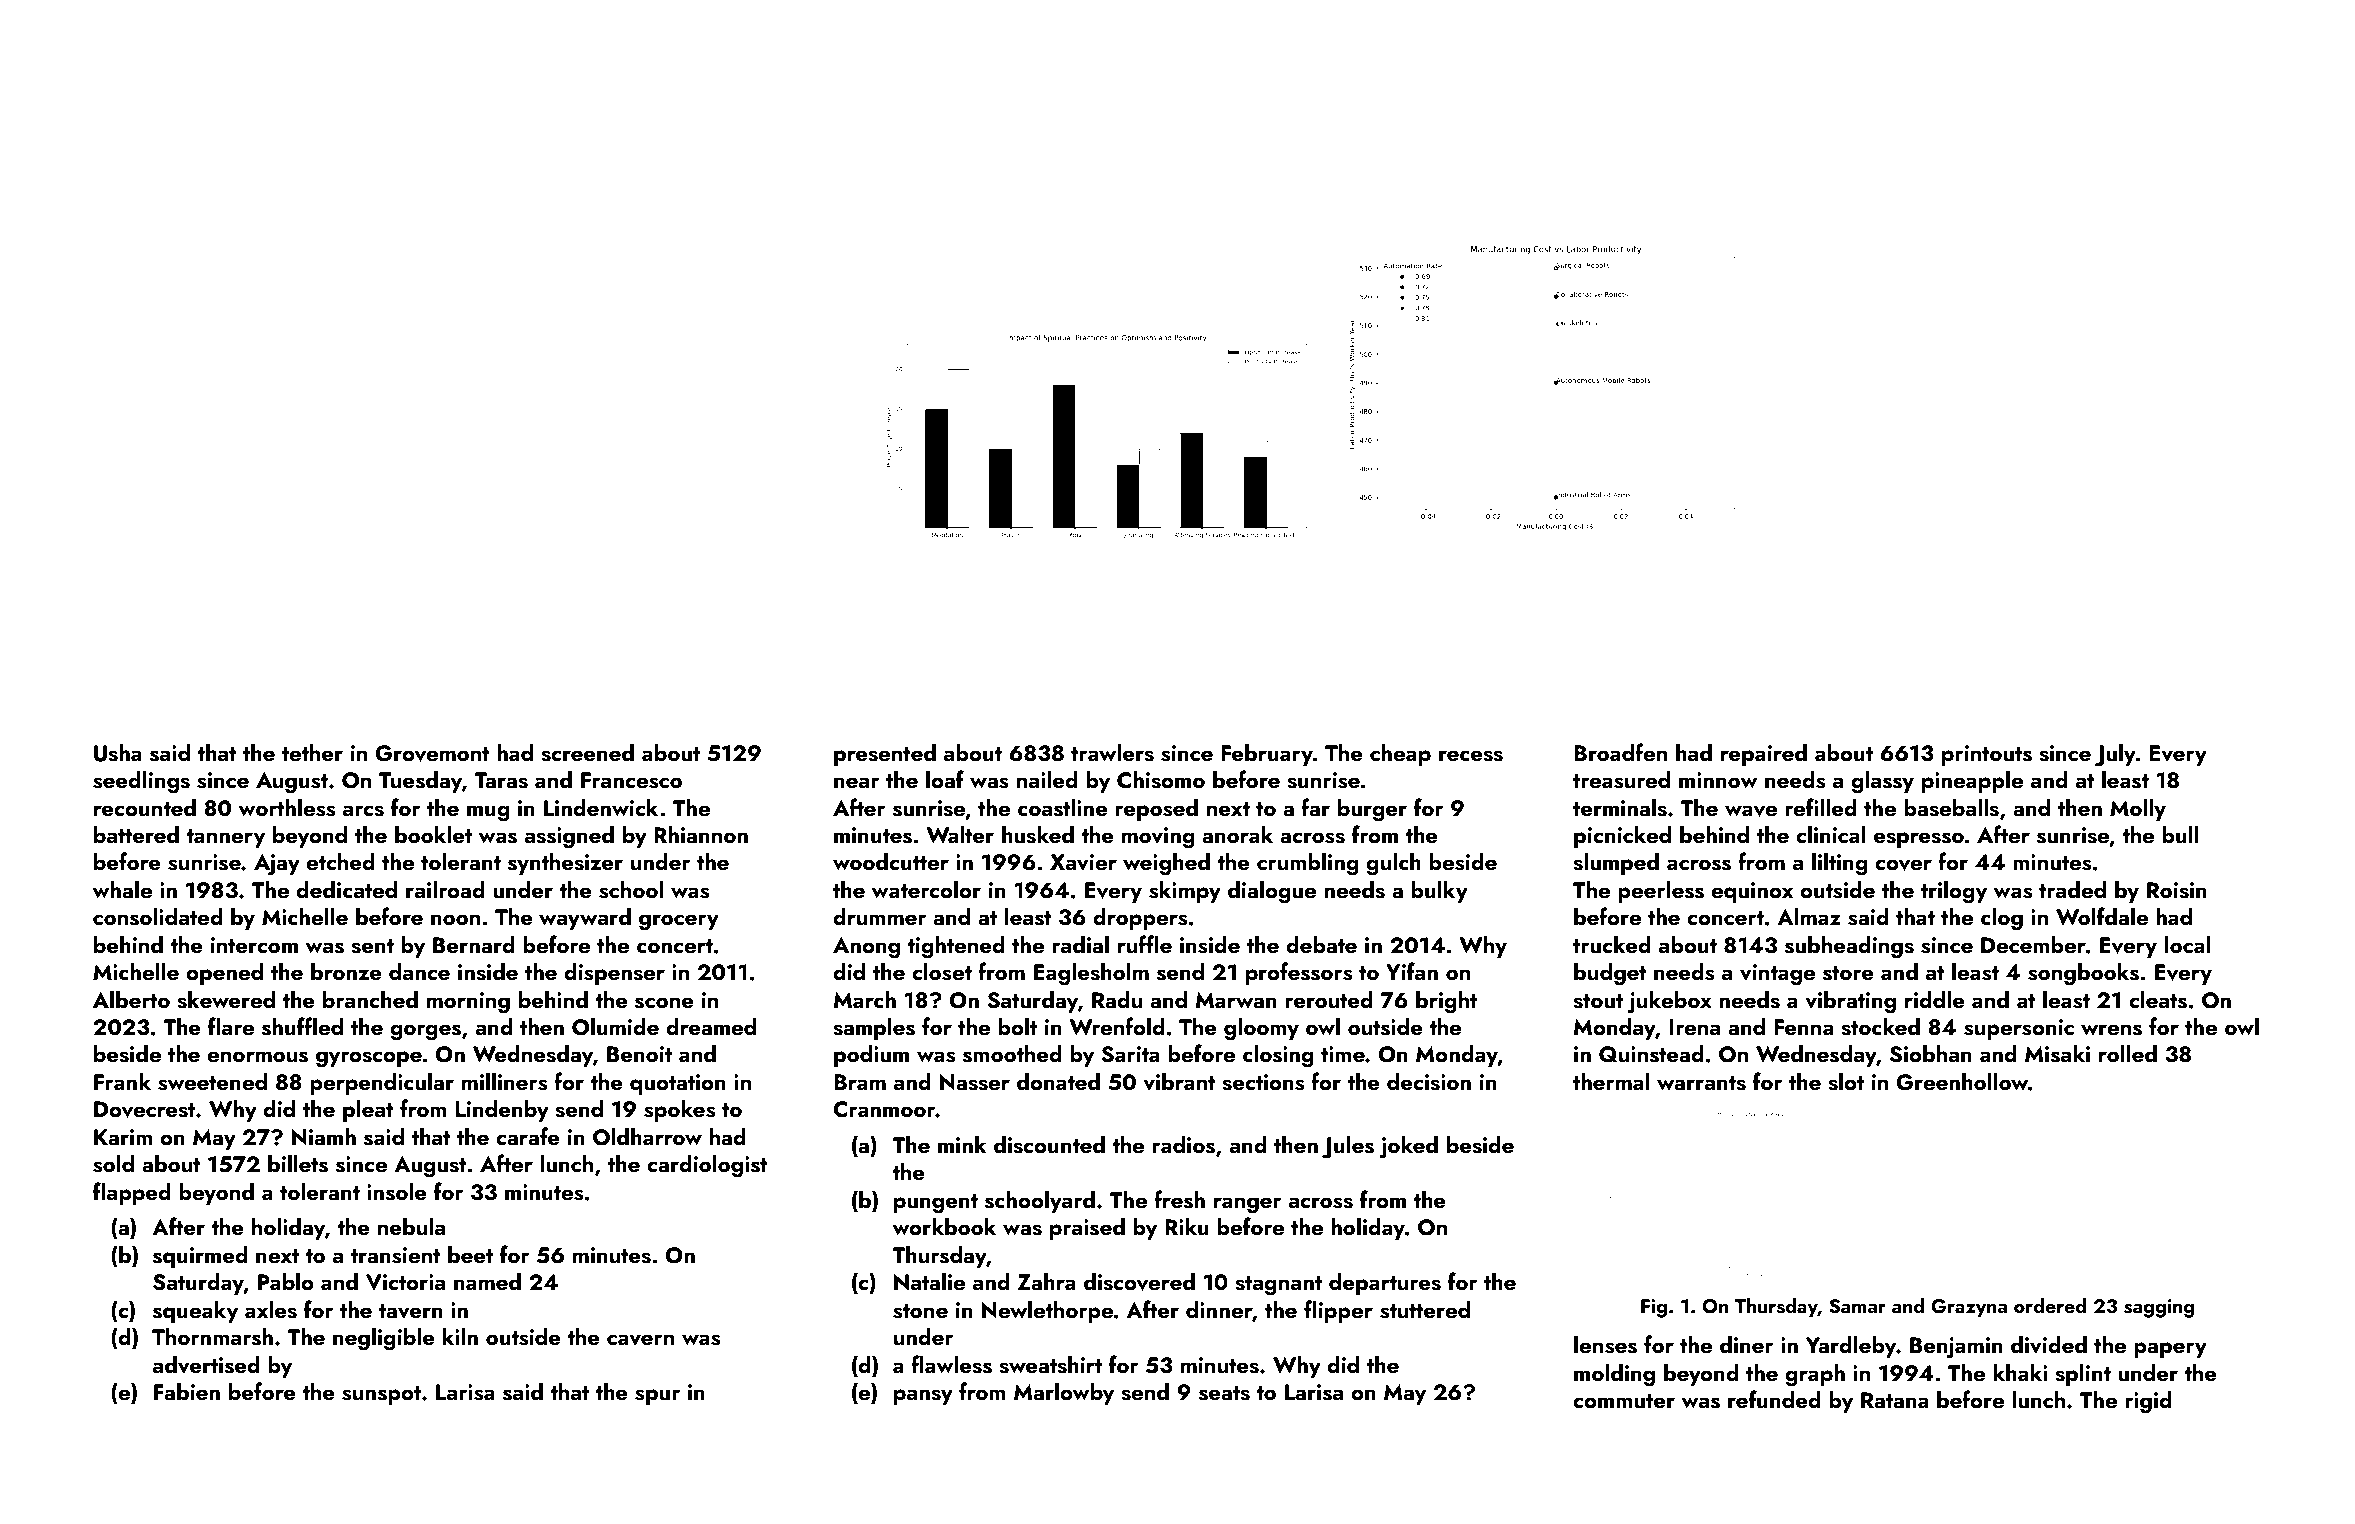  What do you see at coordinates (1338, 1311) in the document?
I see `flipper` at bounding box center [1338, 1311].
